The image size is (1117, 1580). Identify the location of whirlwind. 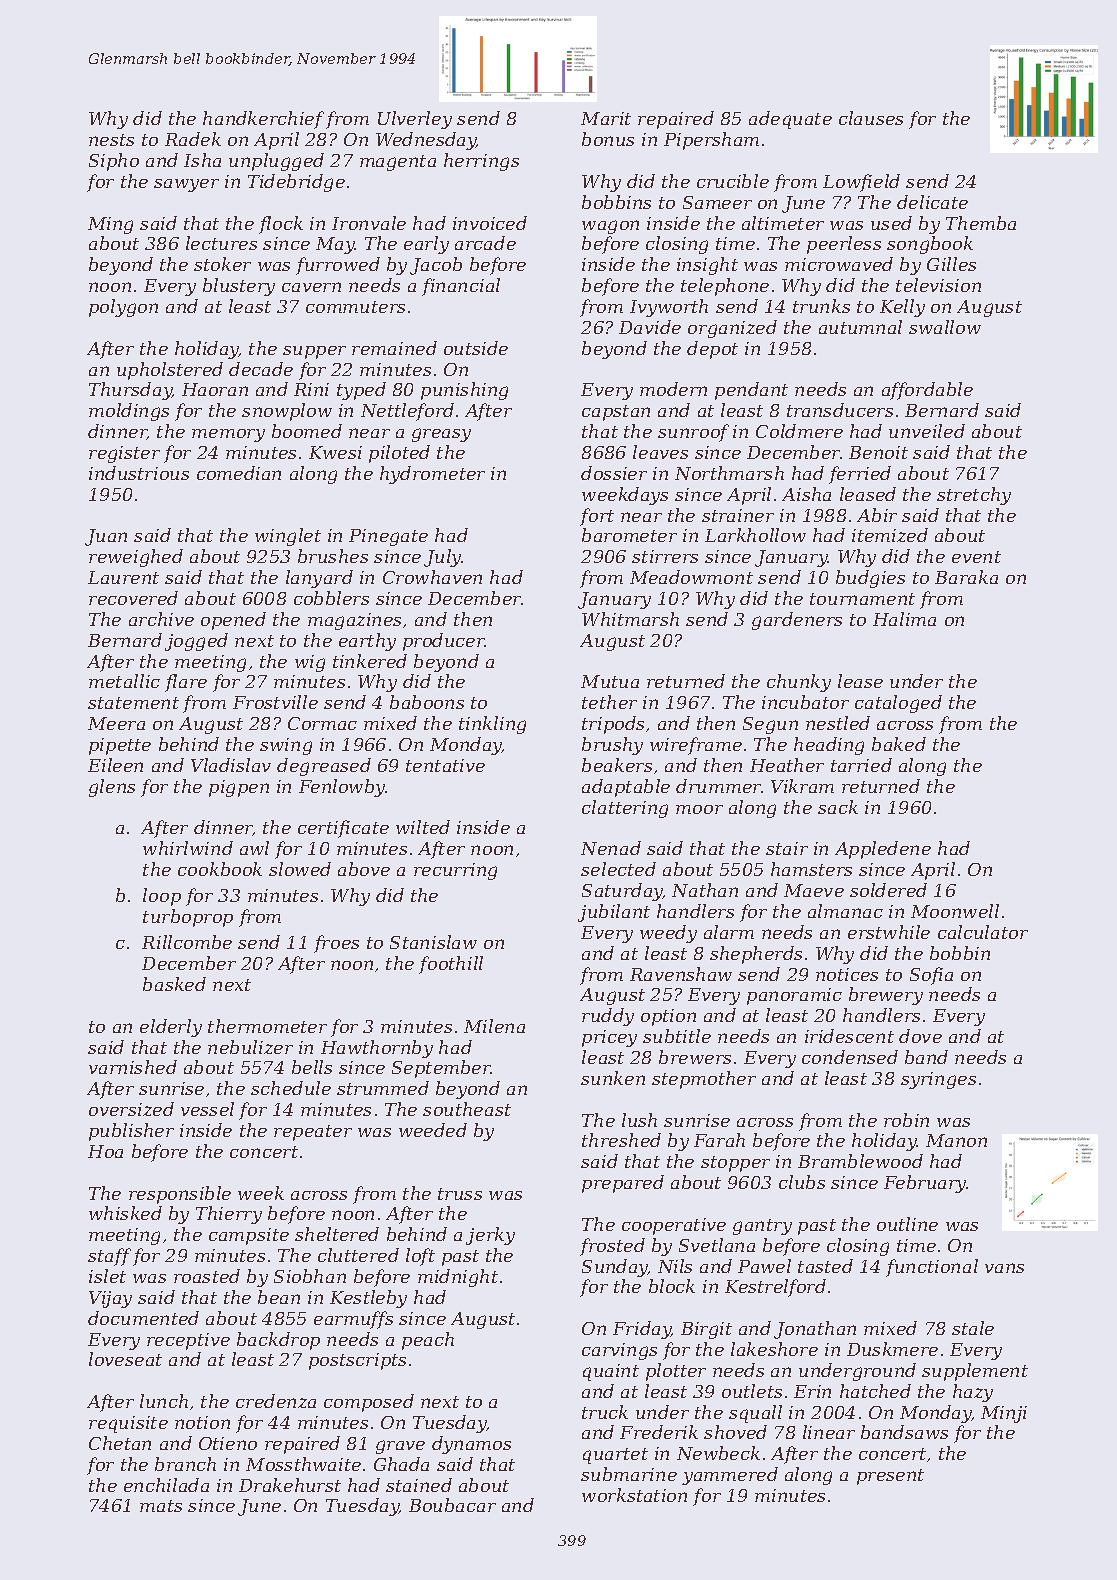
(188, 848).
